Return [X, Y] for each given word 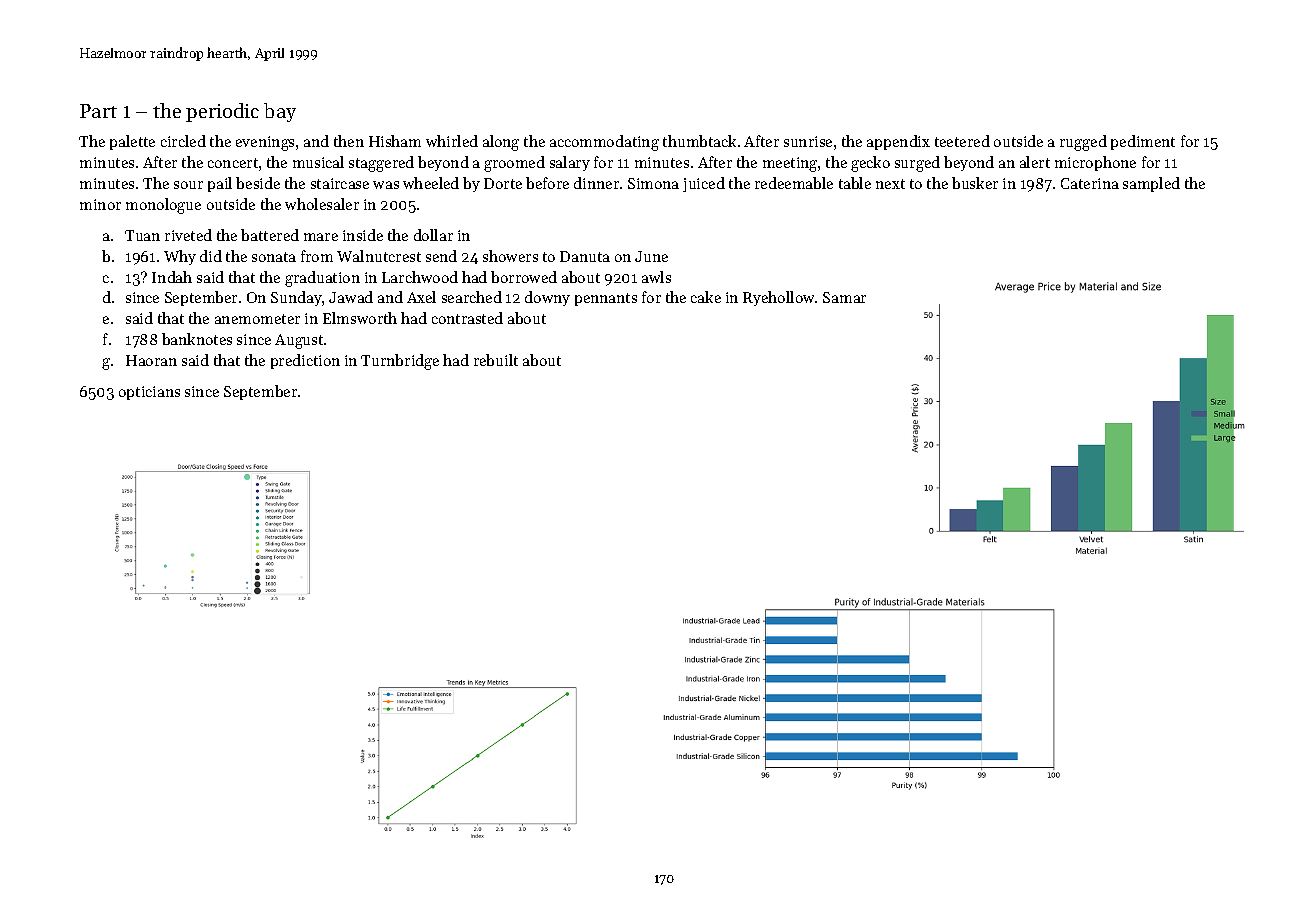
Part [98, 111]
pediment [1143, 142]
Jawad [351, 297]
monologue [163, 206]
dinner [596, 183]
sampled [1151, 184]
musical [318, 162]
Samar [844, 297]
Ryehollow [778, 298]
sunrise [808, 141]
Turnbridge [400, 362]
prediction [305, 361]
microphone [1095, 163]
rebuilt [496, 360]
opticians [149, 393]
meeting [790, 164]
